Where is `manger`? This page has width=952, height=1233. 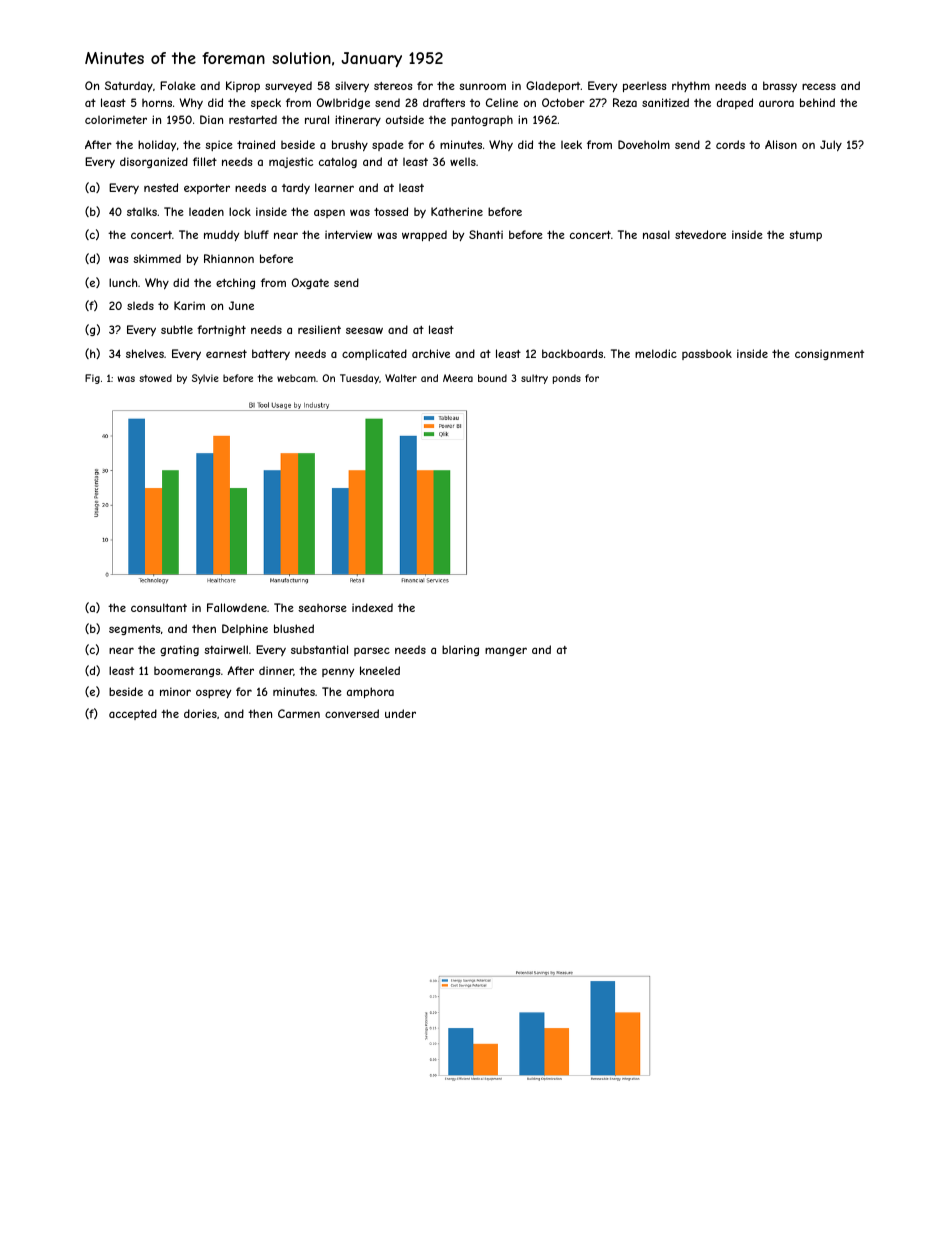
manger is located at coordinates (506, 651).
